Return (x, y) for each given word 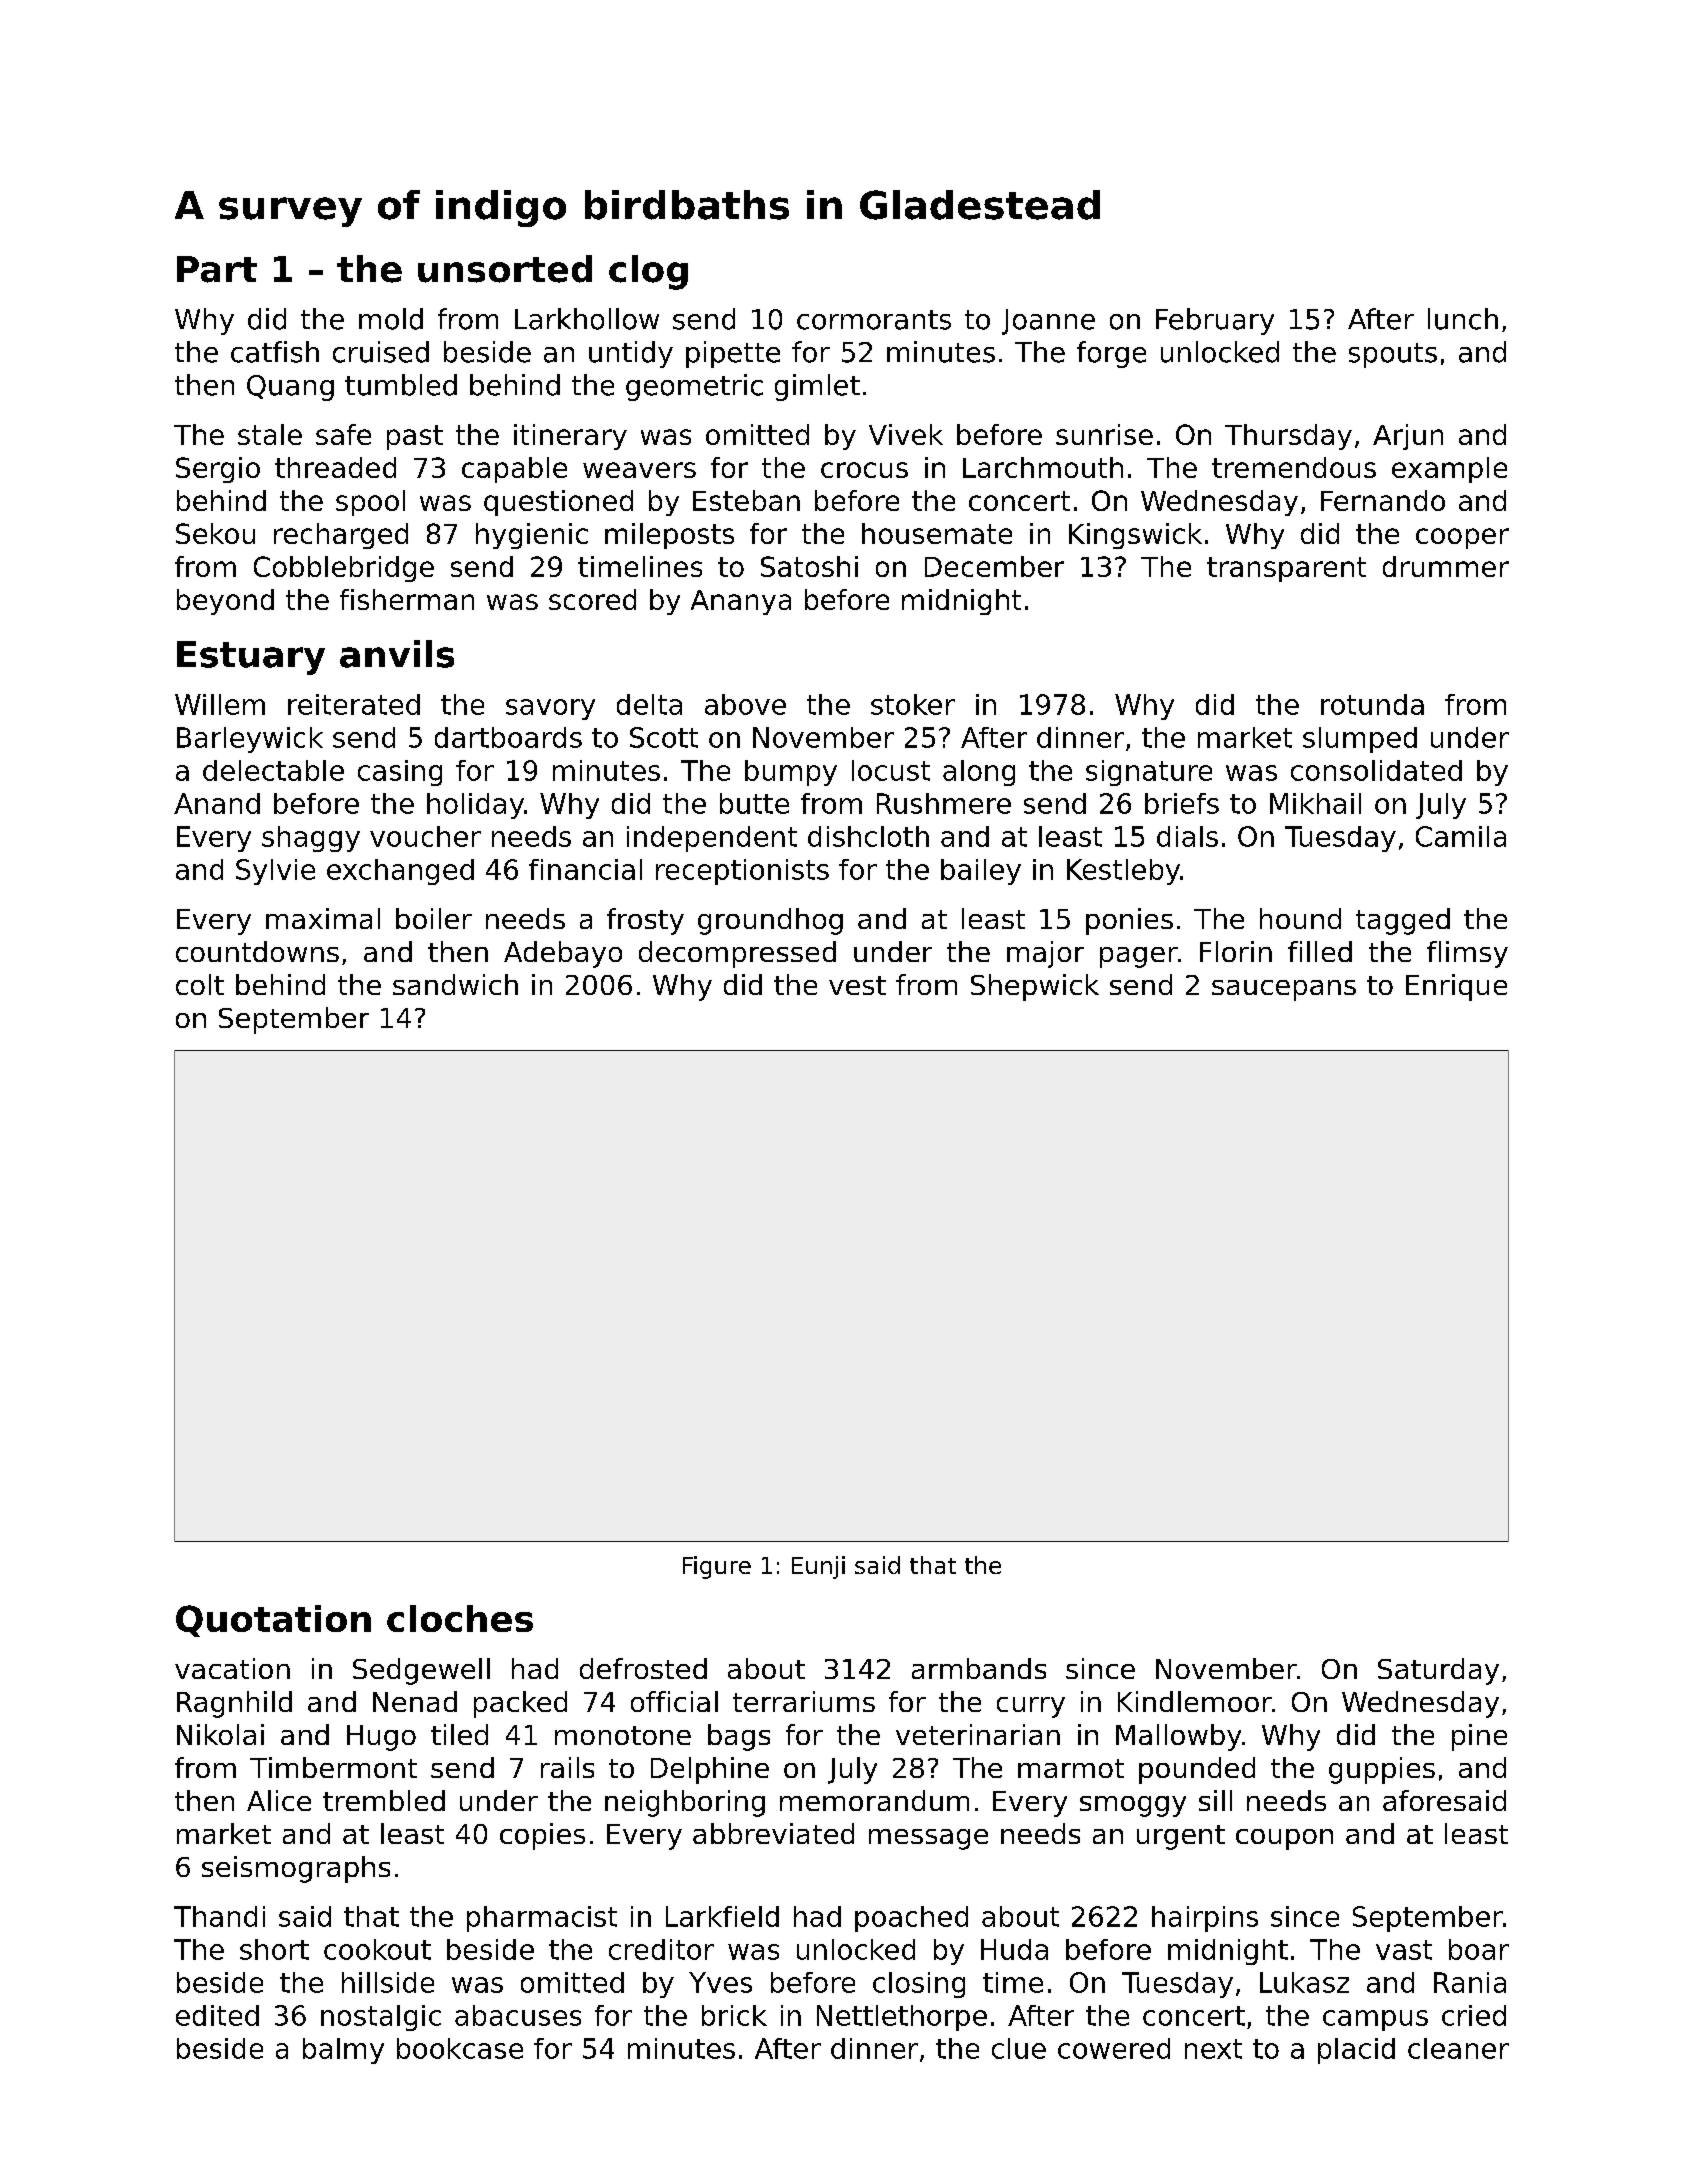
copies (542, 1836)
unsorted (505, 269)
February (1215, 321)
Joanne (1048, 322)
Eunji (818, 1567)
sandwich (455, 984)
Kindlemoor (1195, 1701)
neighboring (685, 1803)
